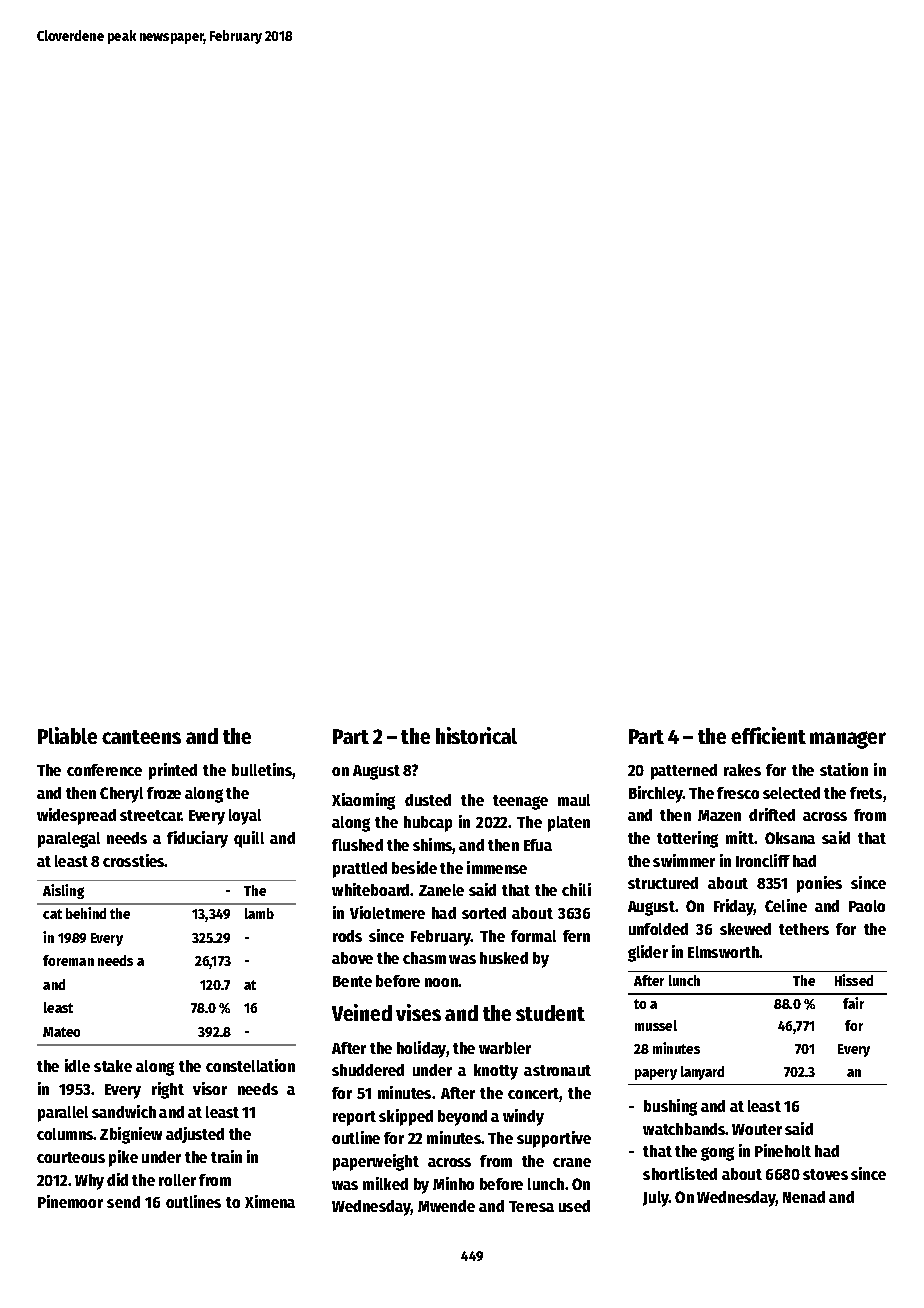  What do you see at coordinates (442, 982) in the image?
I see `noon` at bounding box center [442, 982].
